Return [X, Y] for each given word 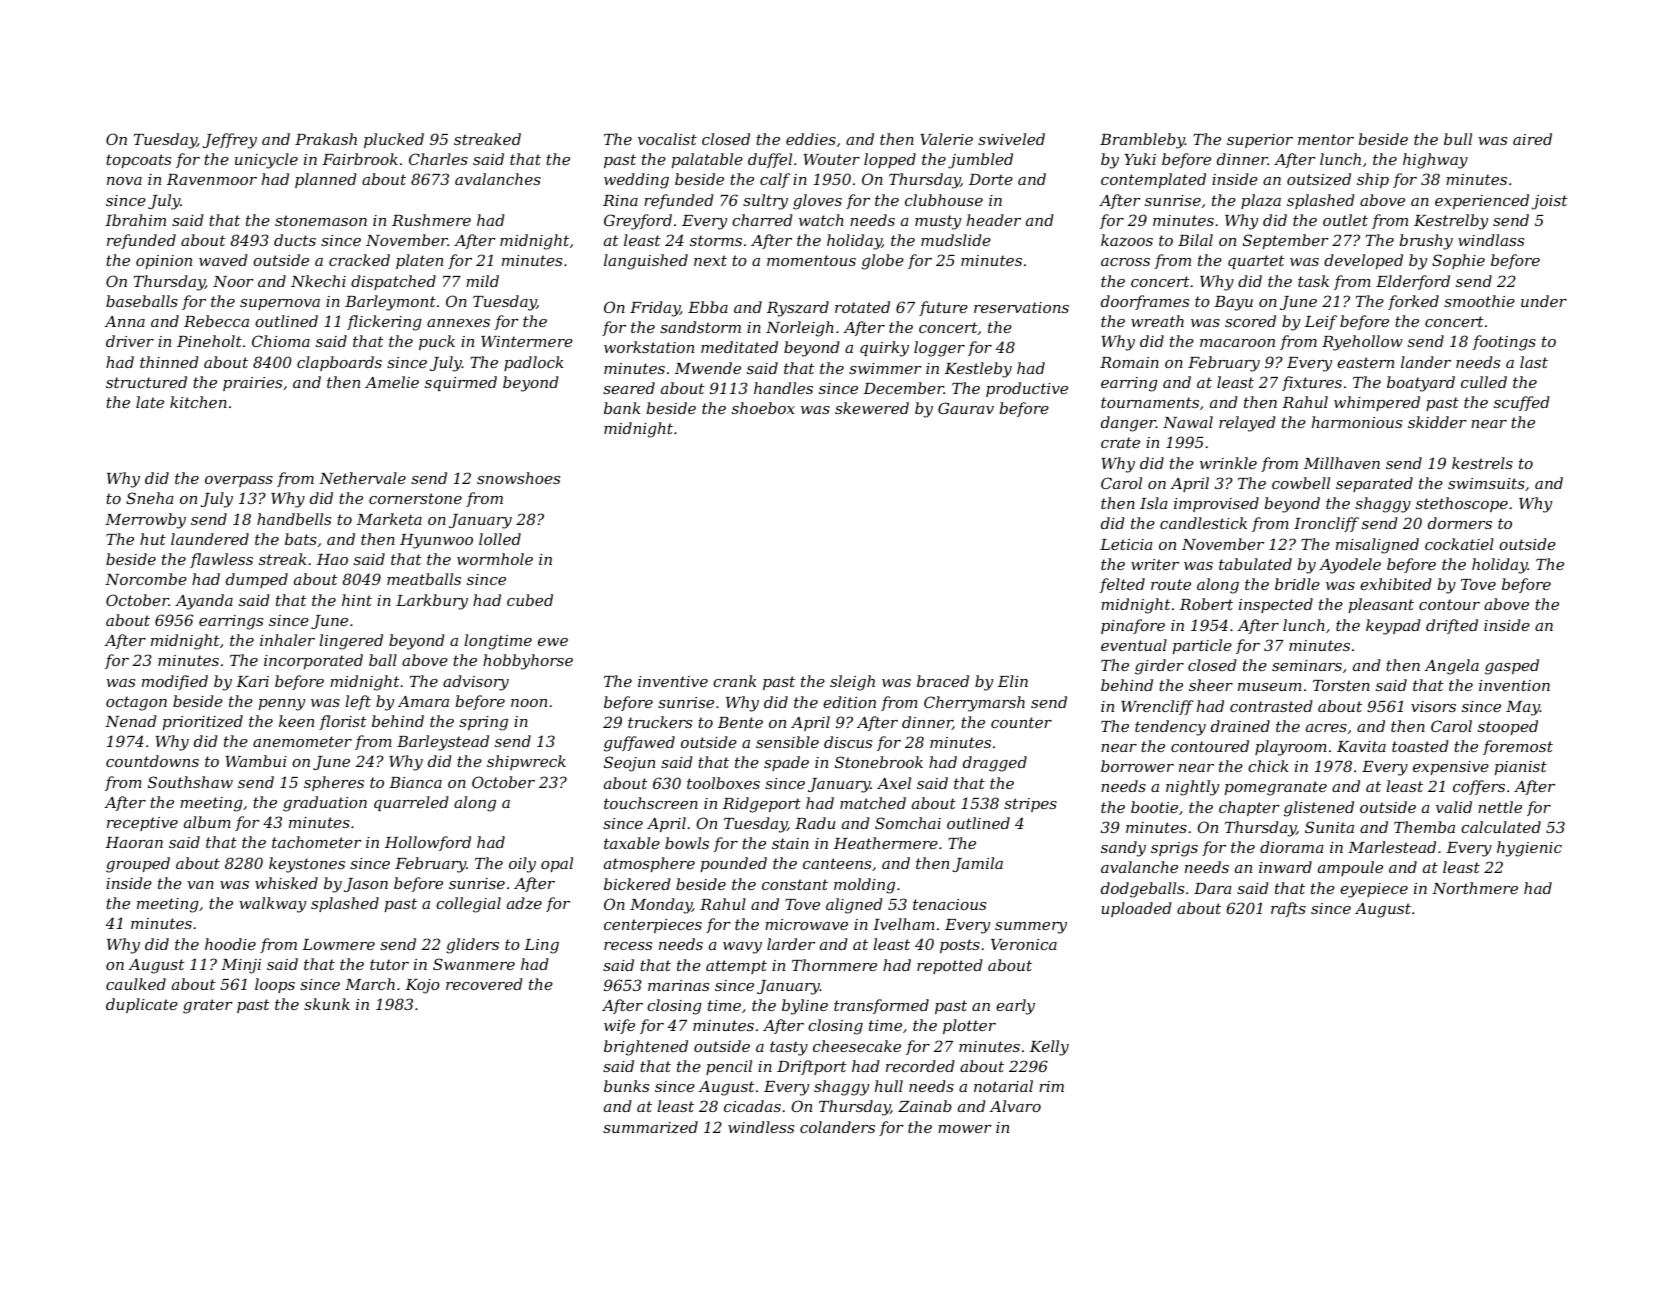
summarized [650, 1127]
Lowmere [338, 944]
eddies [811, 139]
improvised [1216, 504]
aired [1532, 139]
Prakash [326, 139]
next [710, 260]
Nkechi [318, 281]
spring [483, 723]
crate [1120, 442]
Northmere [1475, 888]
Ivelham [904, 924]
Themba [1424, 827]
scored [1250, 321]
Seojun [629, 764]
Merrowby [145, 521]
